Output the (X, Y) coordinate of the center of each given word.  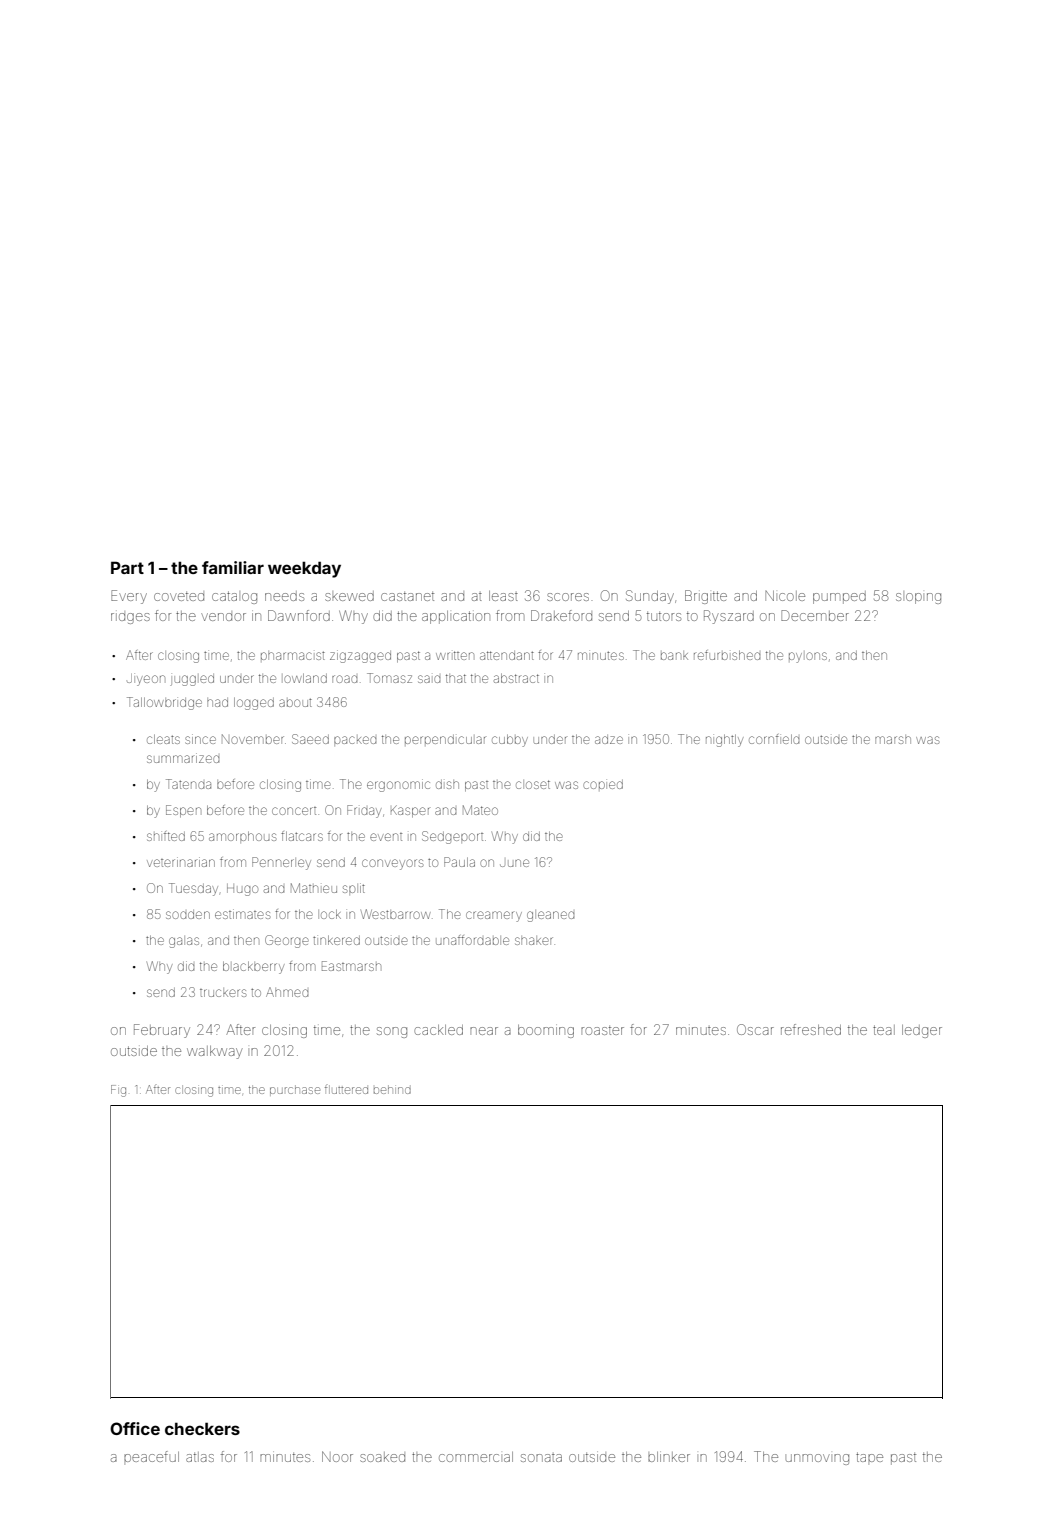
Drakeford (561, 615)
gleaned (550, 916)
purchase (295, 1090)
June (514, 863)
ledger (922, 1031)
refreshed (811, 1029)
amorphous (242, 836)
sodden (188, 914)
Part (127, 567)
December (815, 615)
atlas (200, 1457)
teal (884, 1030)
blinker (669, 1457)
